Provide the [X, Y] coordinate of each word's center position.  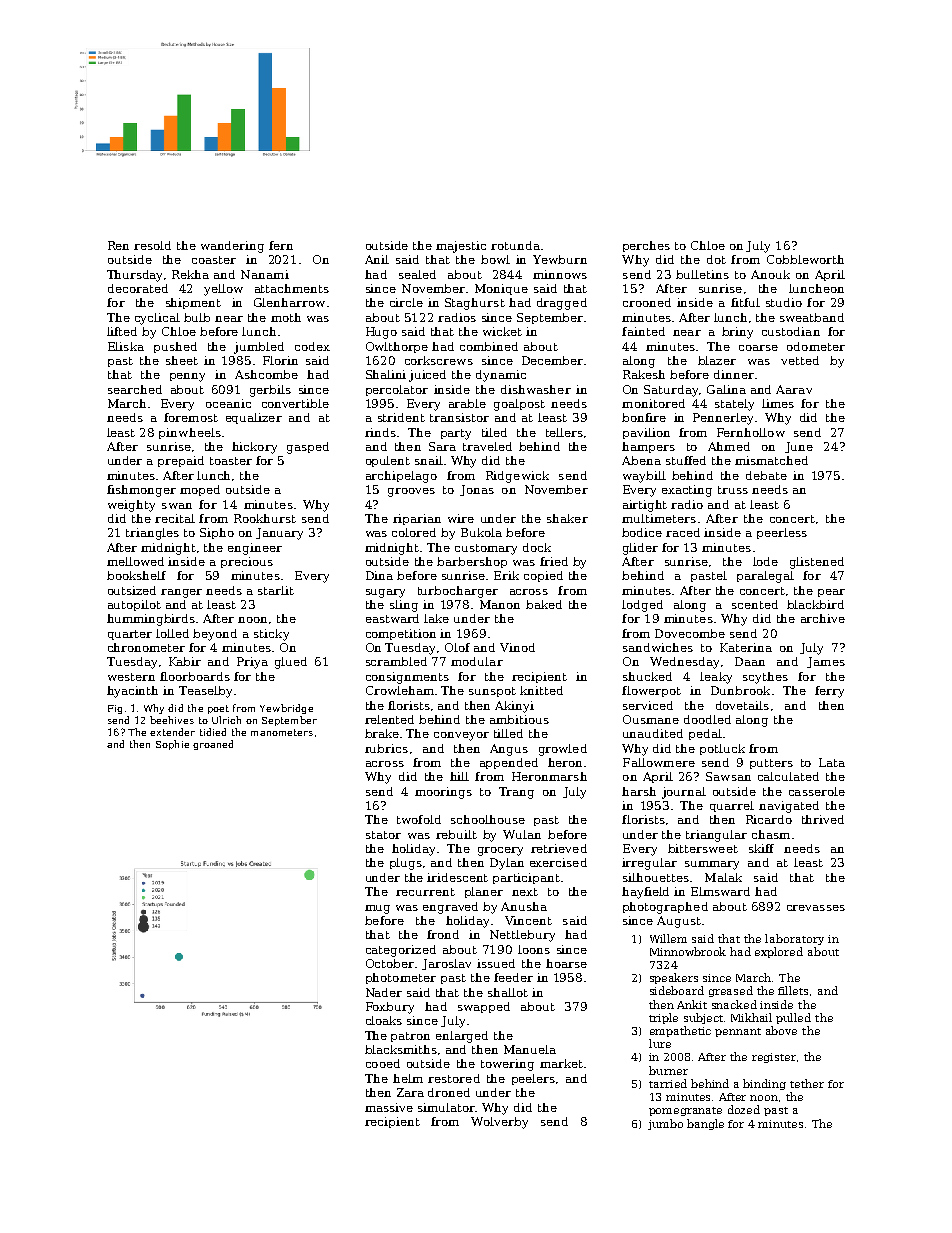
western [131, 677]
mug [377, 909]
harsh [639, 791]
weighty [131, 506]
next [525, 892]
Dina [379, 575]
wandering [232, 247]
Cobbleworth [805, 259]
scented [755, 604]
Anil [377, 259]
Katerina [746, 647]
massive [389, 1107]
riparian [417, 519]
